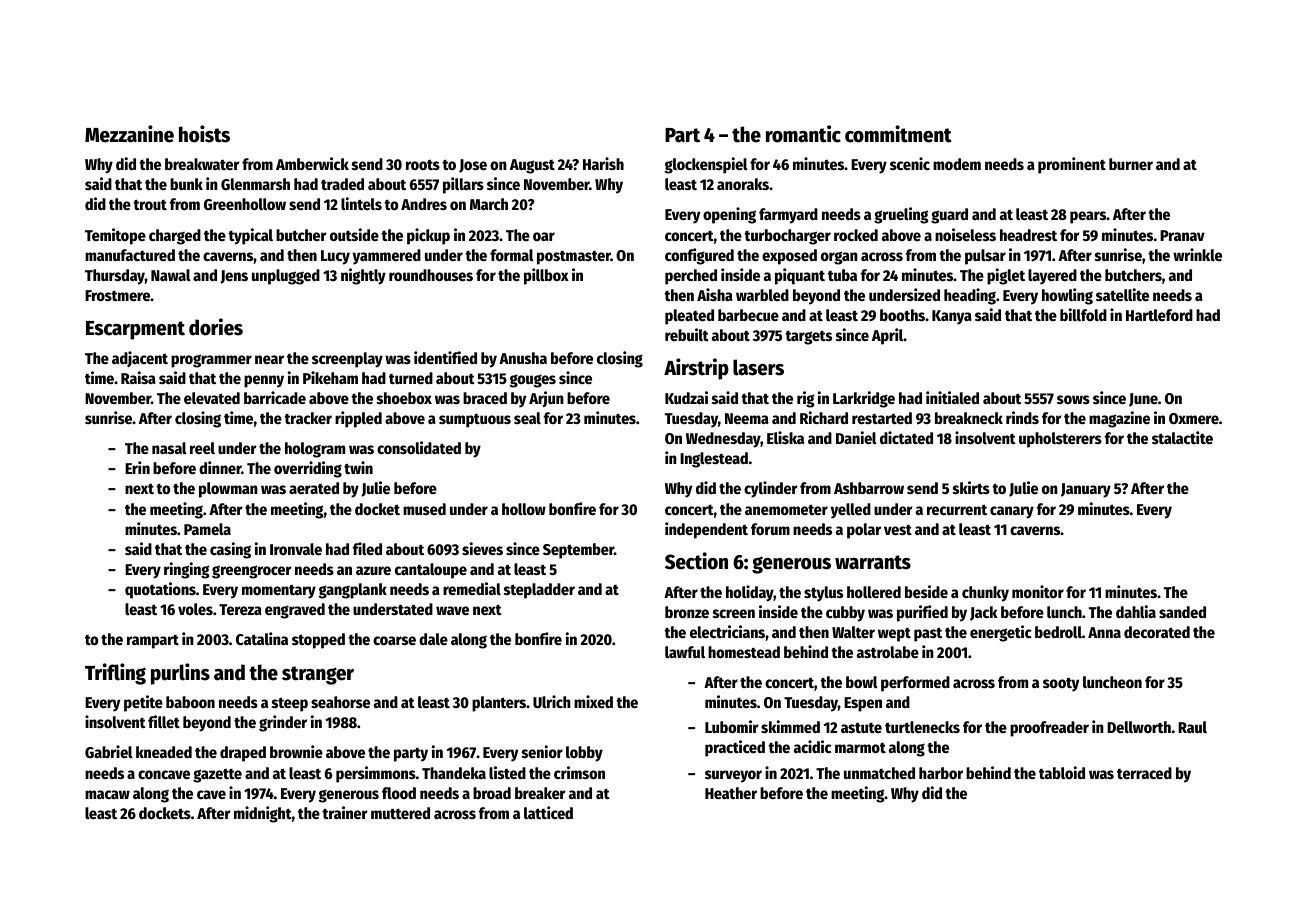  Describe the element at coordinates (696, 369) in the screenshot. I see `Airstrip` at that location.
